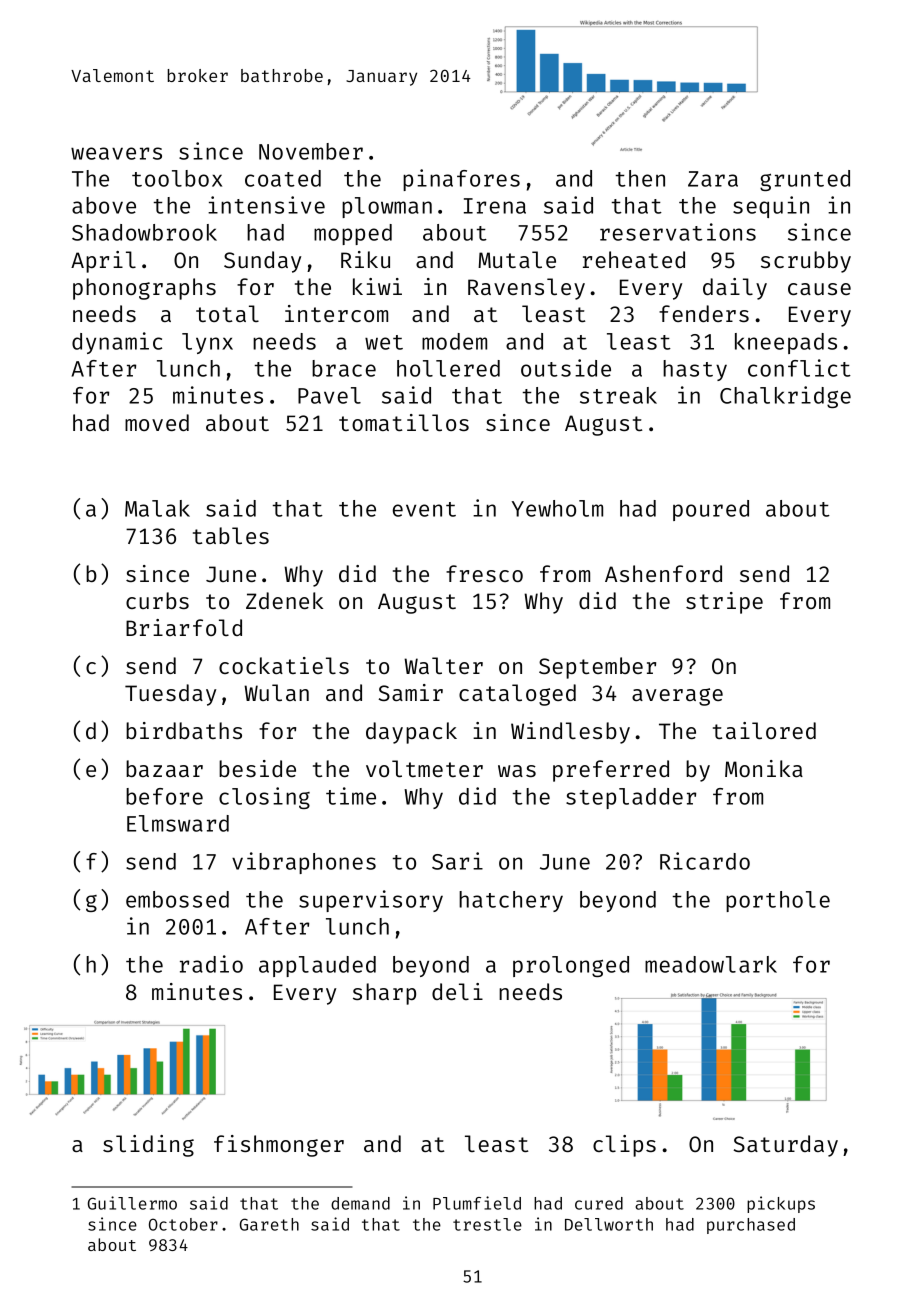  Describe the element at coordinates (116, 153) in the screenshot. I see `weavers` at that location.
